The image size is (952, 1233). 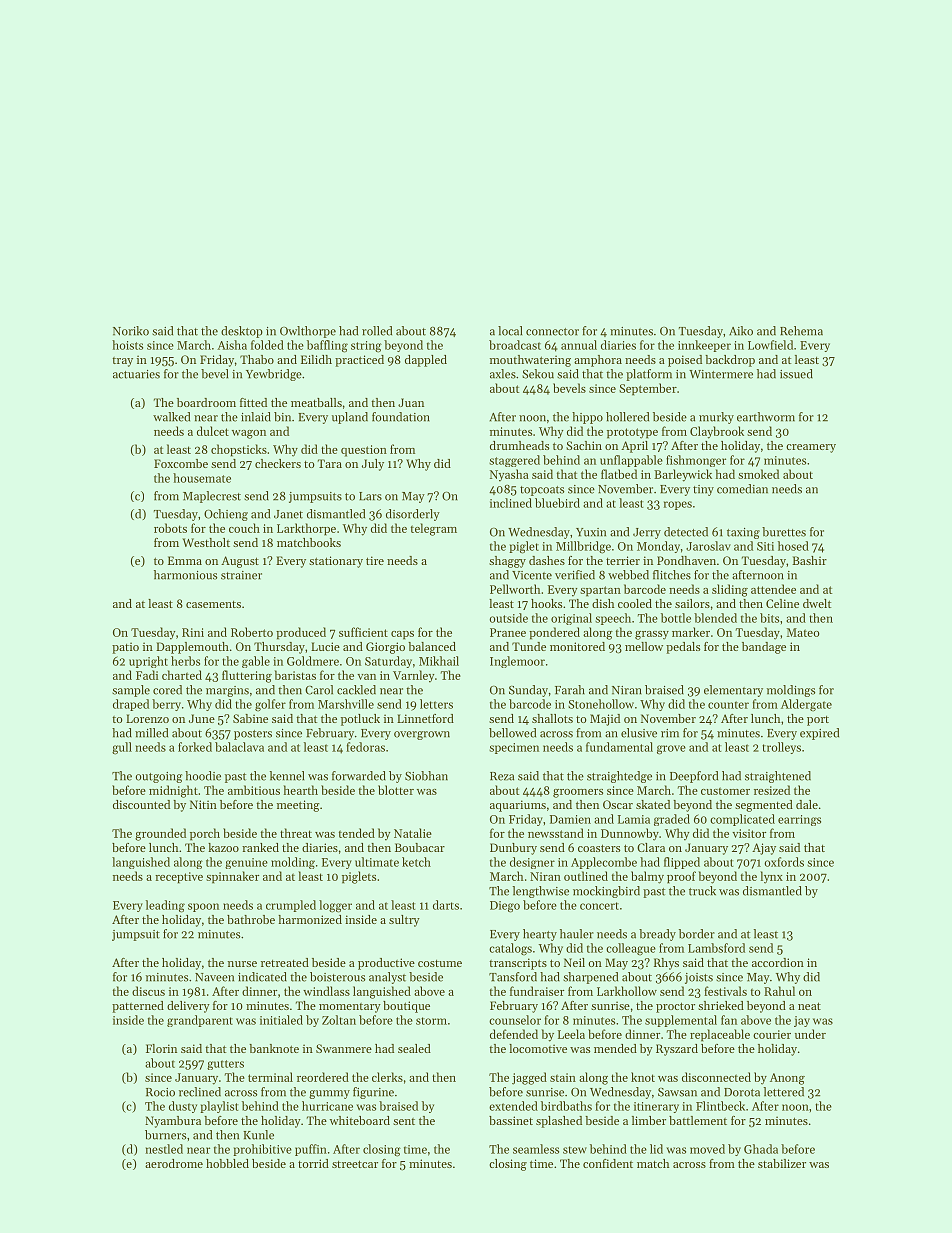 What do you see at coordinates (510, 331) in the document?
I see `local` at bounding box center [510, 331].
